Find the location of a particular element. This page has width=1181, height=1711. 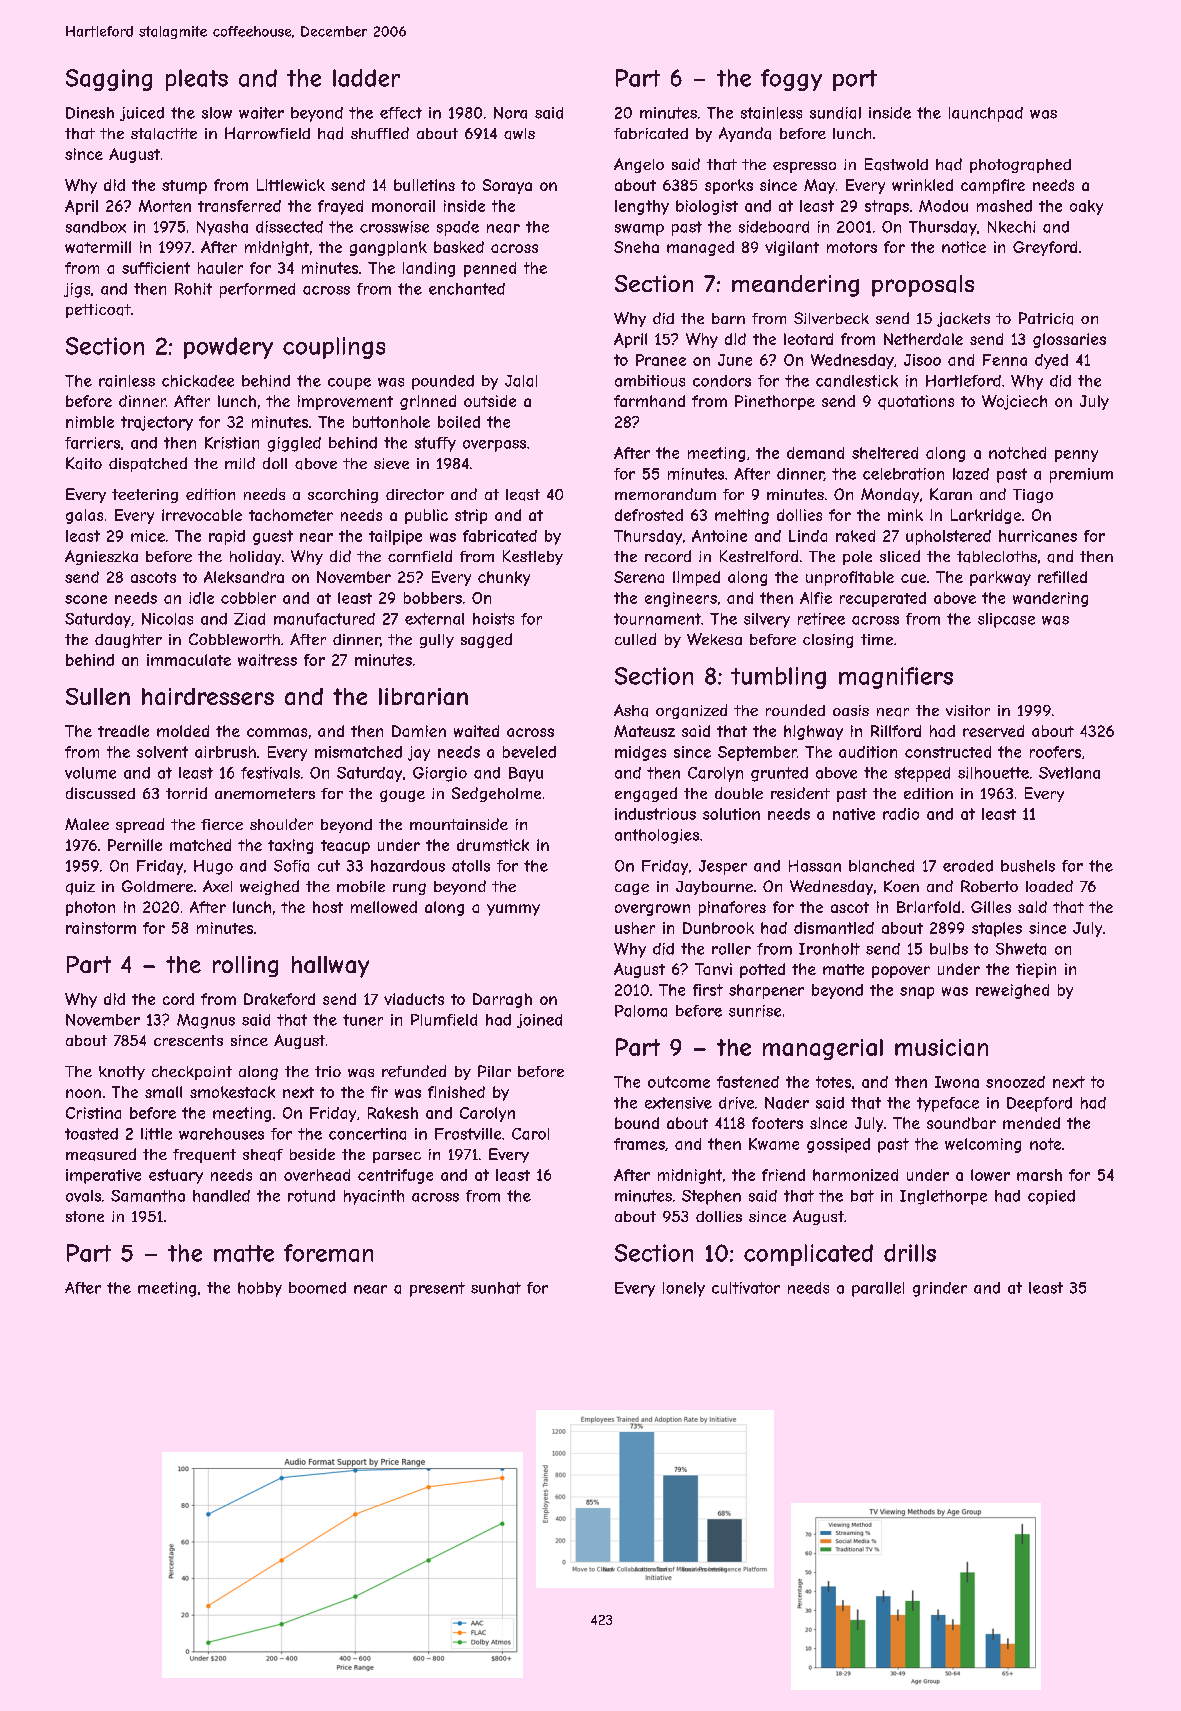

overpass is located at coordinates (494, 446).
